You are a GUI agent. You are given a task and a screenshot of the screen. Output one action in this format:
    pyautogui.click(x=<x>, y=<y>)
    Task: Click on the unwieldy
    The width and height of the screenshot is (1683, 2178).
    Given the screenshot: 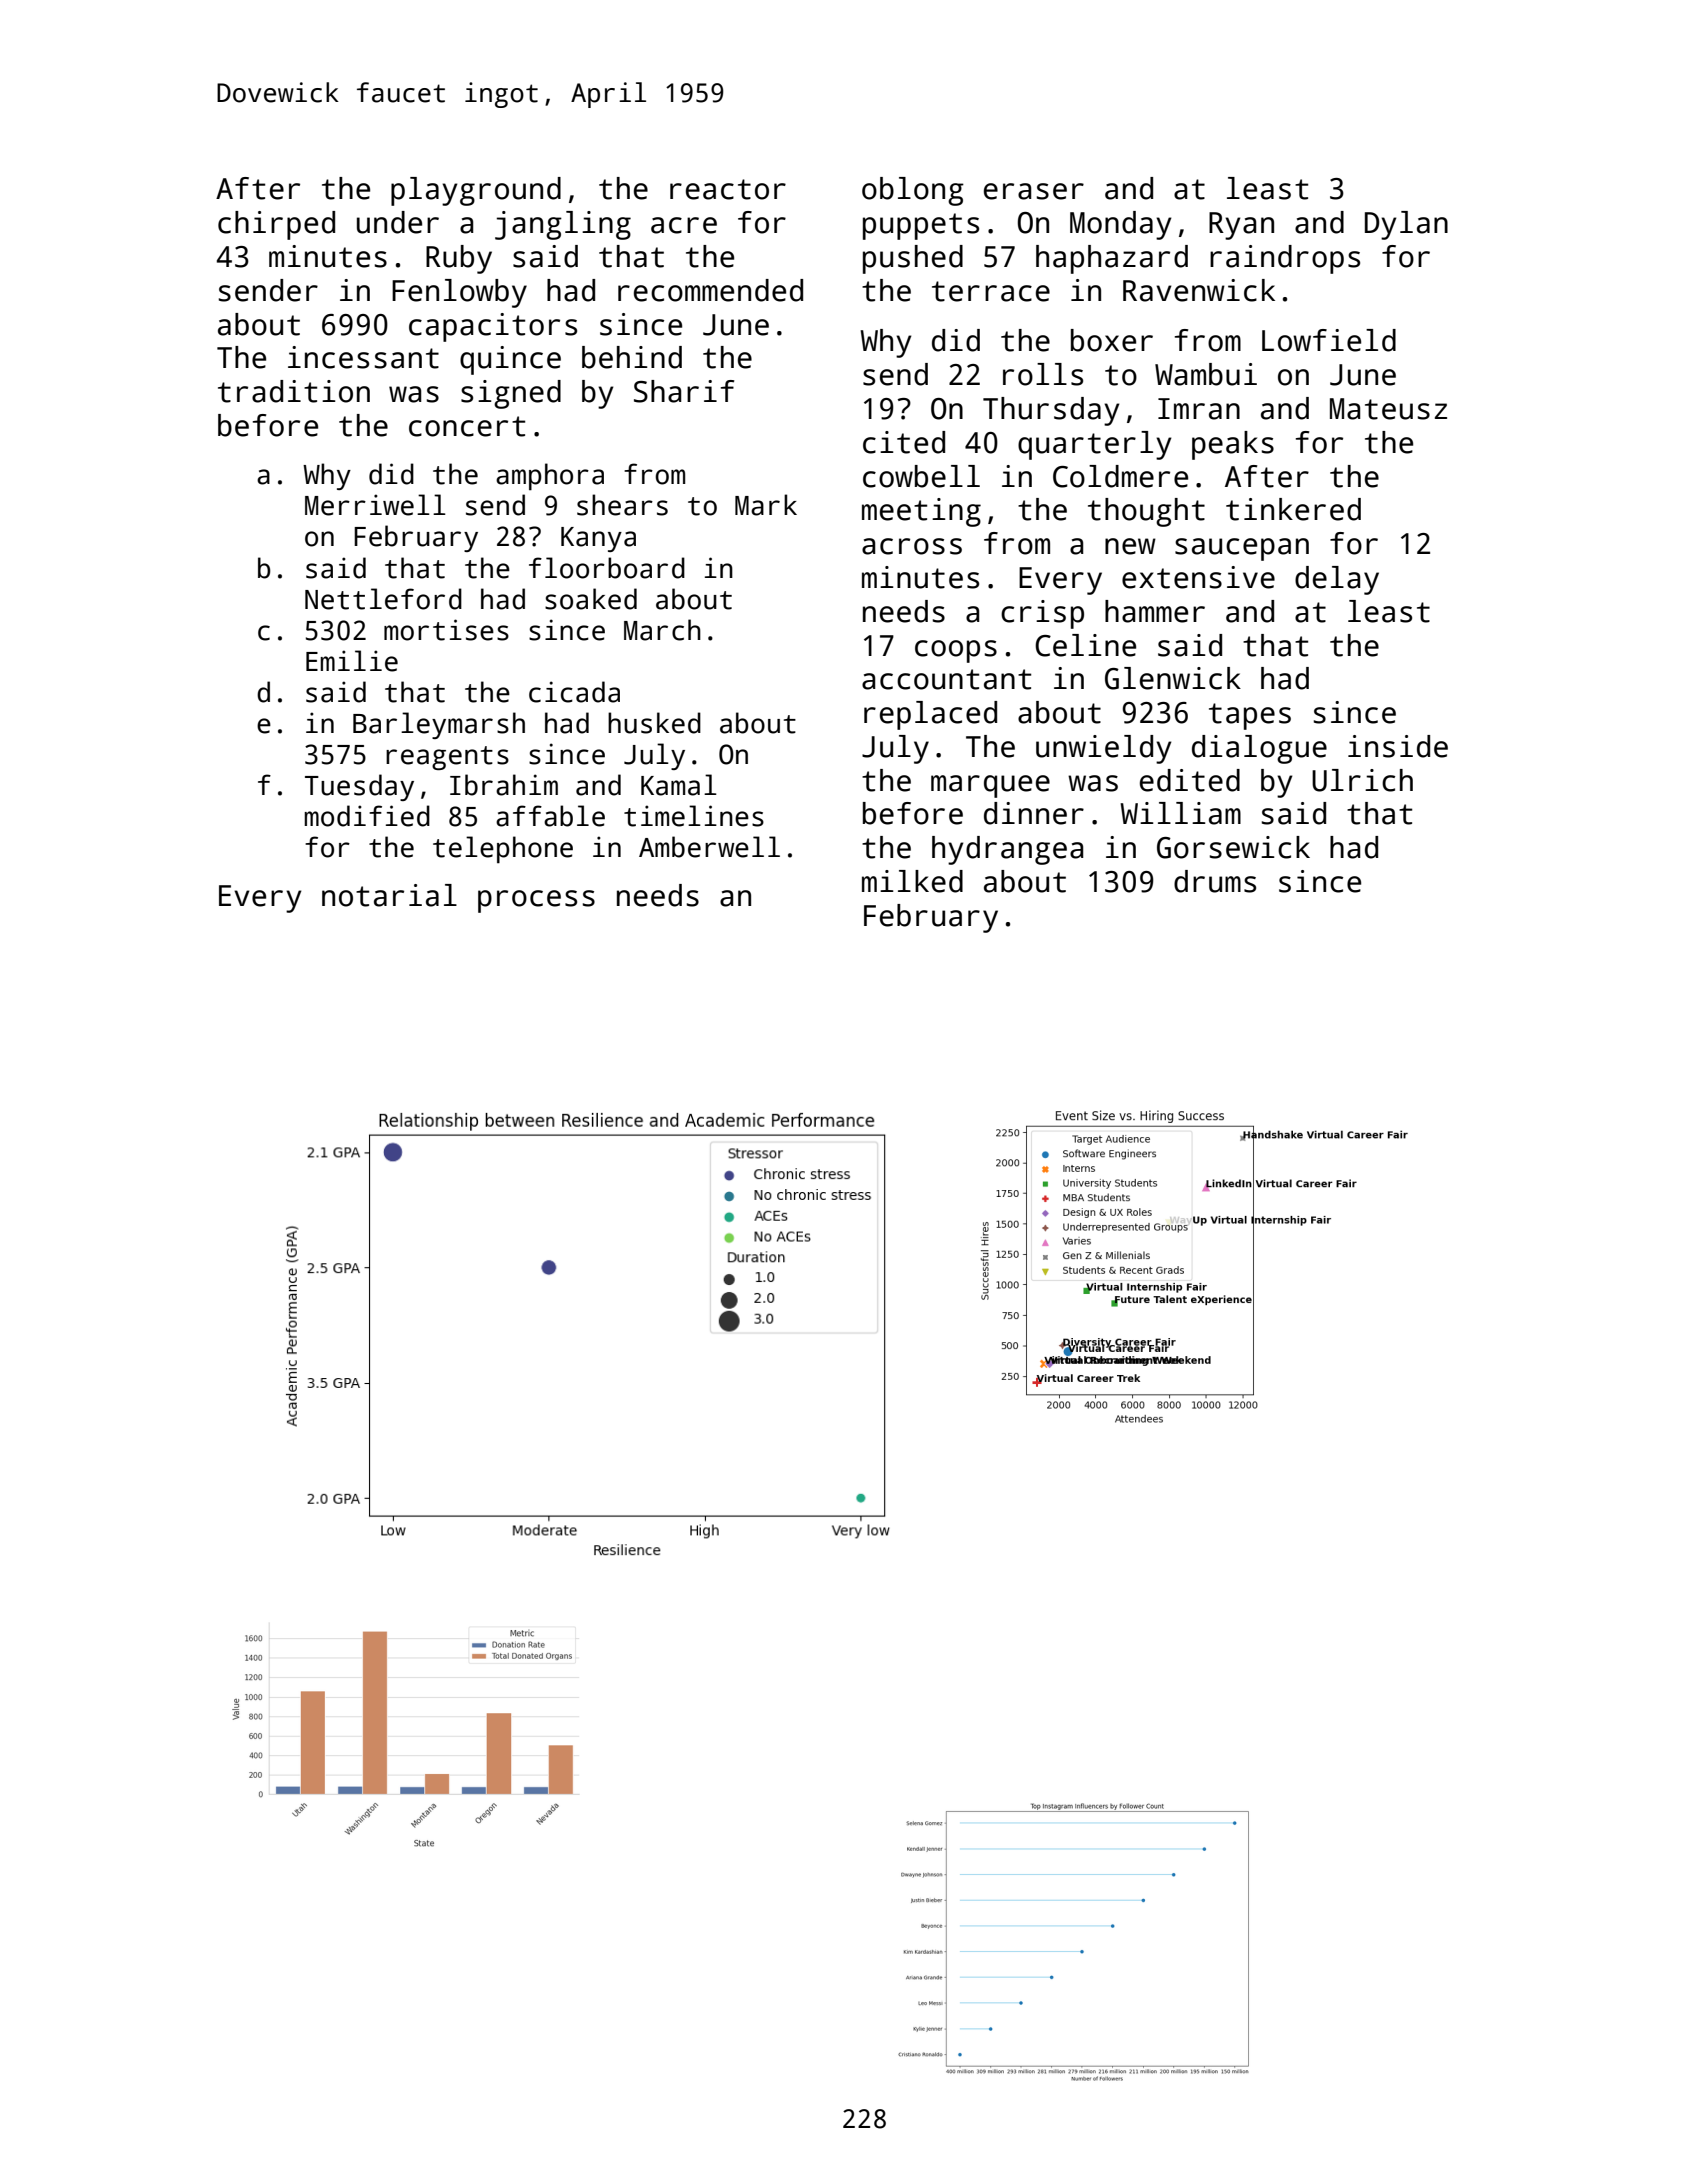 What is the action you would take?
    pyautogui.click(x=1103, y=749)
